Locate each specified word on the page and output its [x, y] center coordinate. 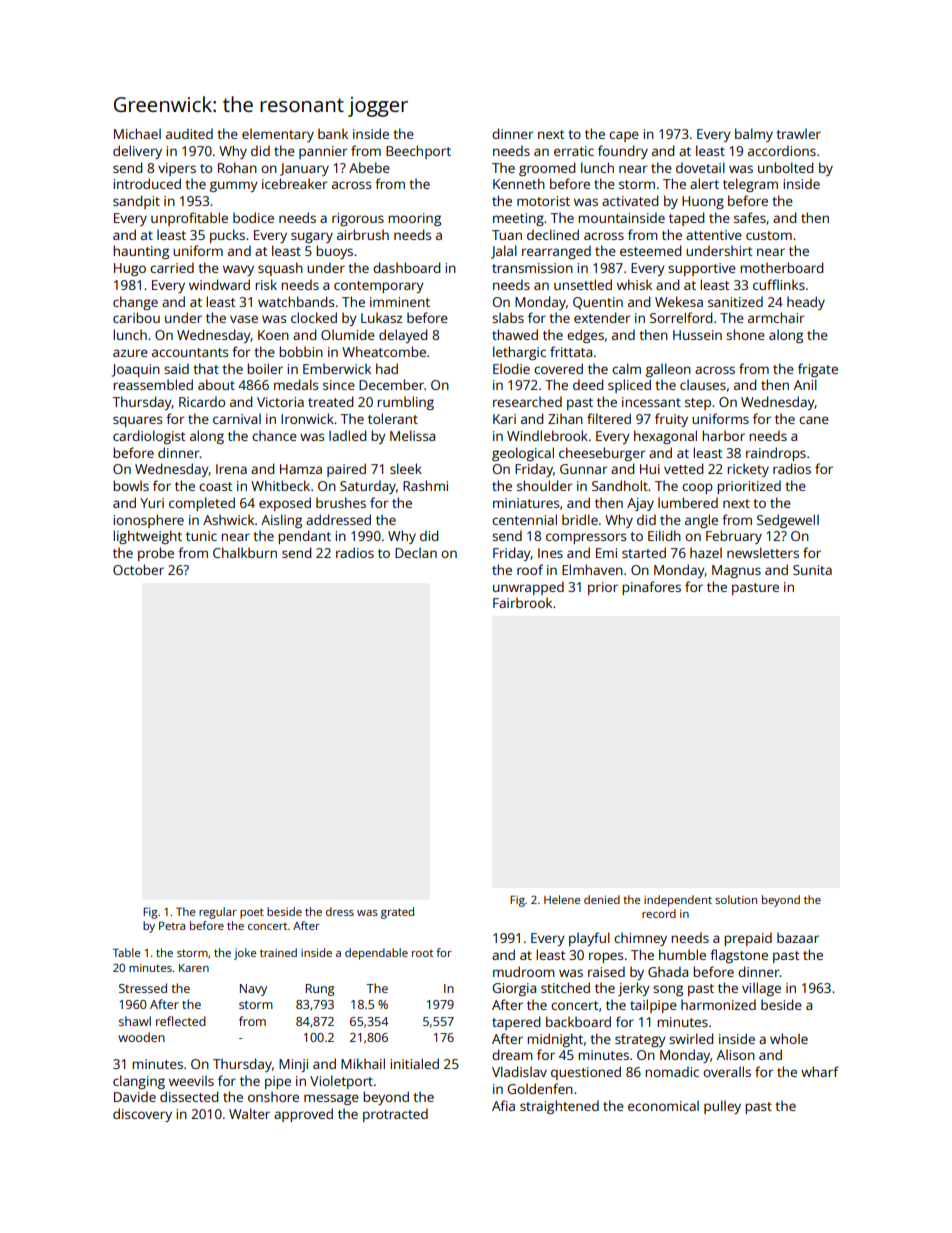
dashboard [406, 267]
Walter [249, 1113]
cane [814, 420]
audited [189, 133]
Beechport [418, 152]
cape [624, 136]
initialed [414, 1063]
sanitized [735, 301]
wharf [820, 1071]
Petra [172, 926]
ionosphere [148, 521]
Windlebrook [547, 435]
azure [130, 353]
